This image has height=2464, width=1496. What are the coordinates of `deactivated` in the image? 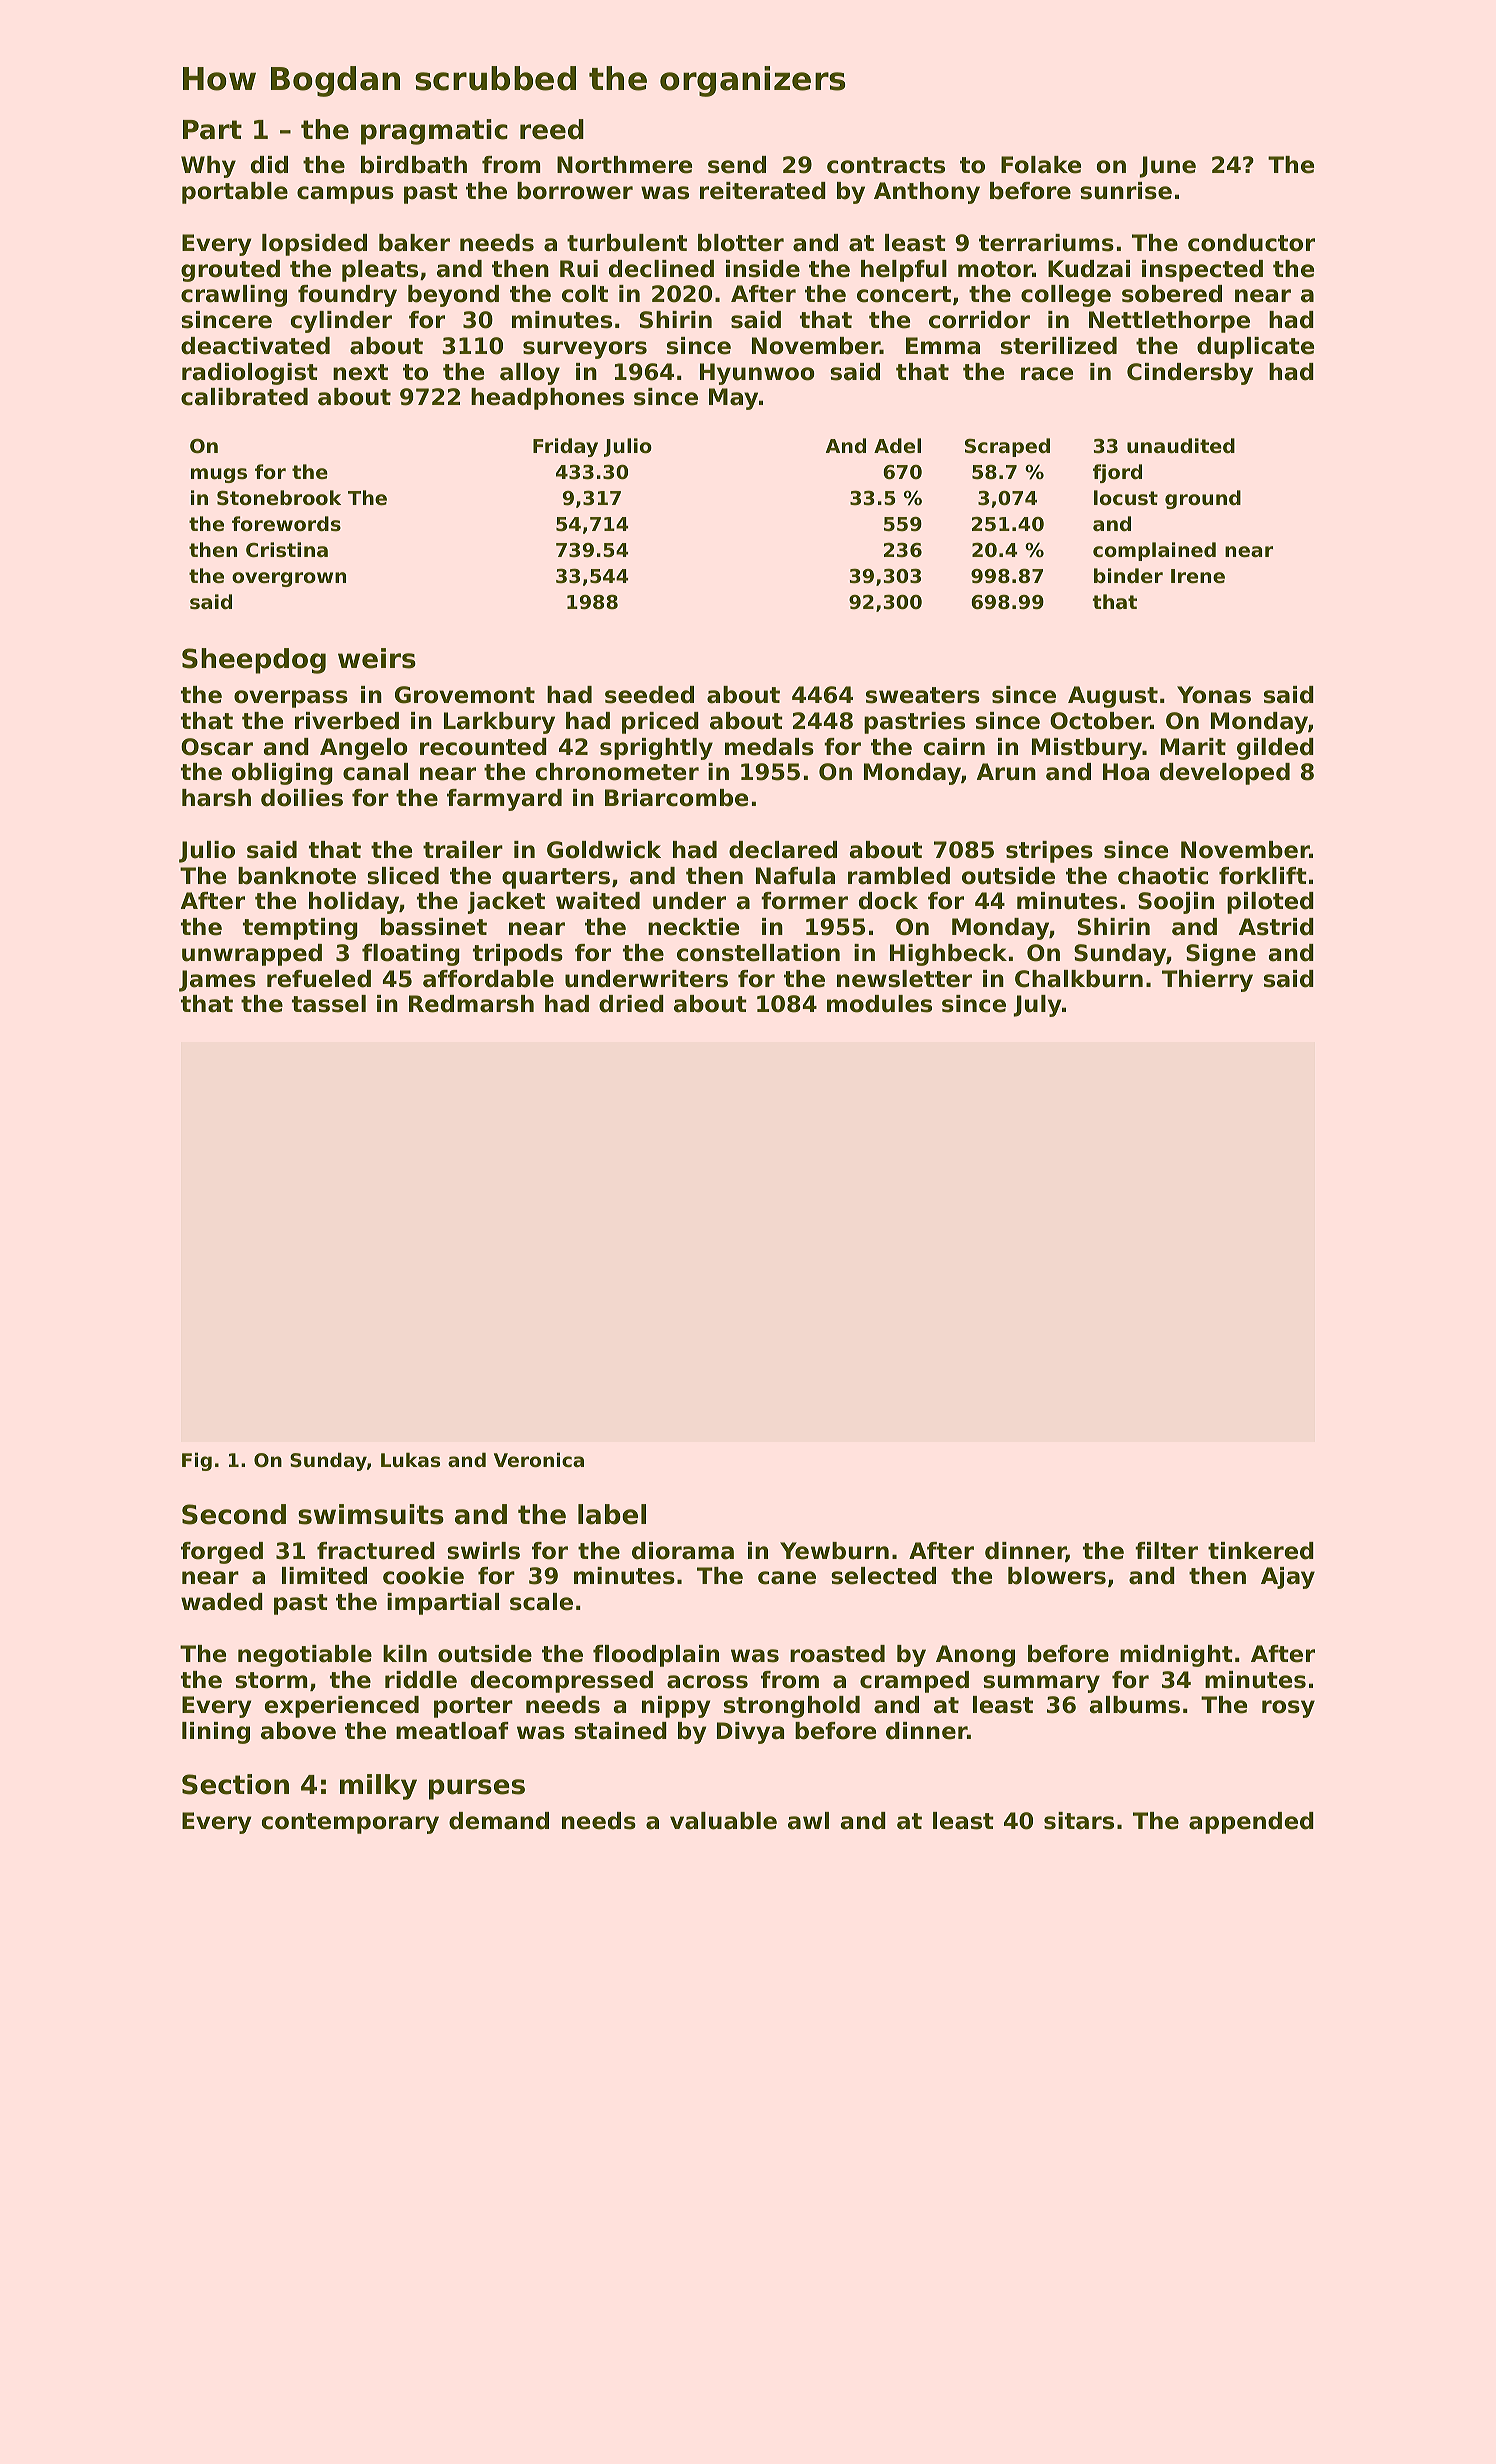 It's located at (255, 346).
